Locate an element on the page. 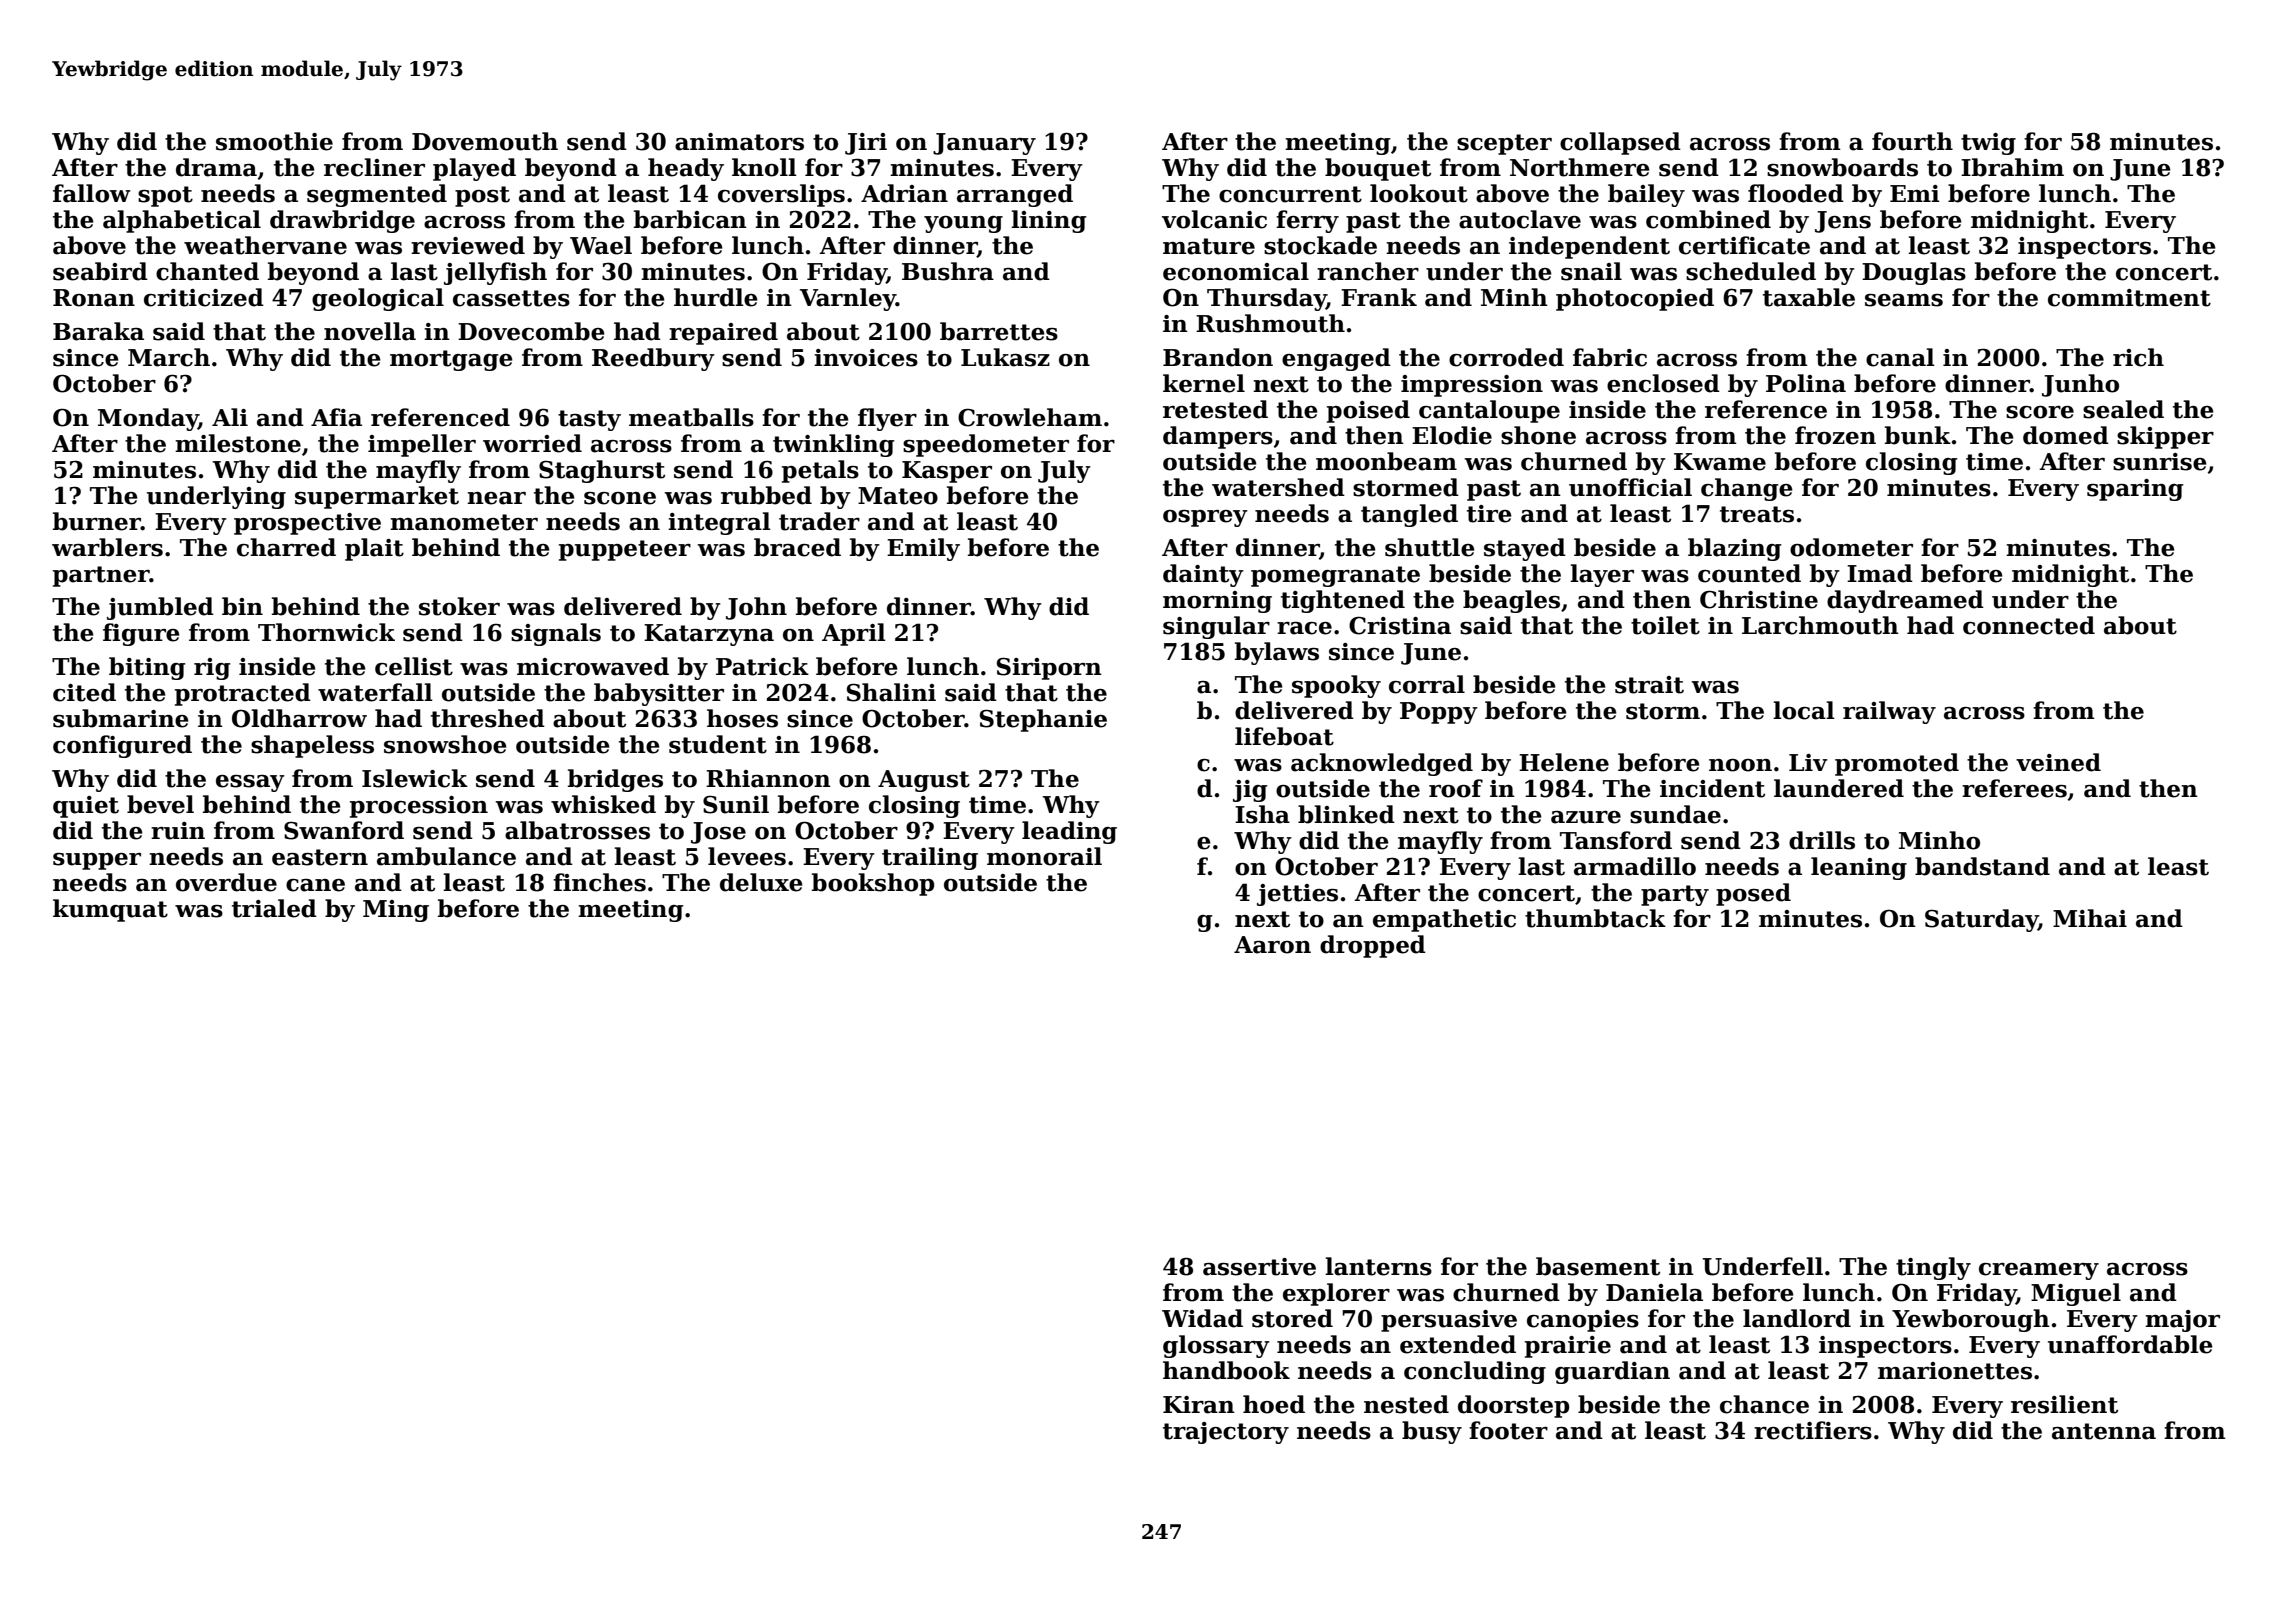  thumbtack is located at coordinates (1595, 918).
